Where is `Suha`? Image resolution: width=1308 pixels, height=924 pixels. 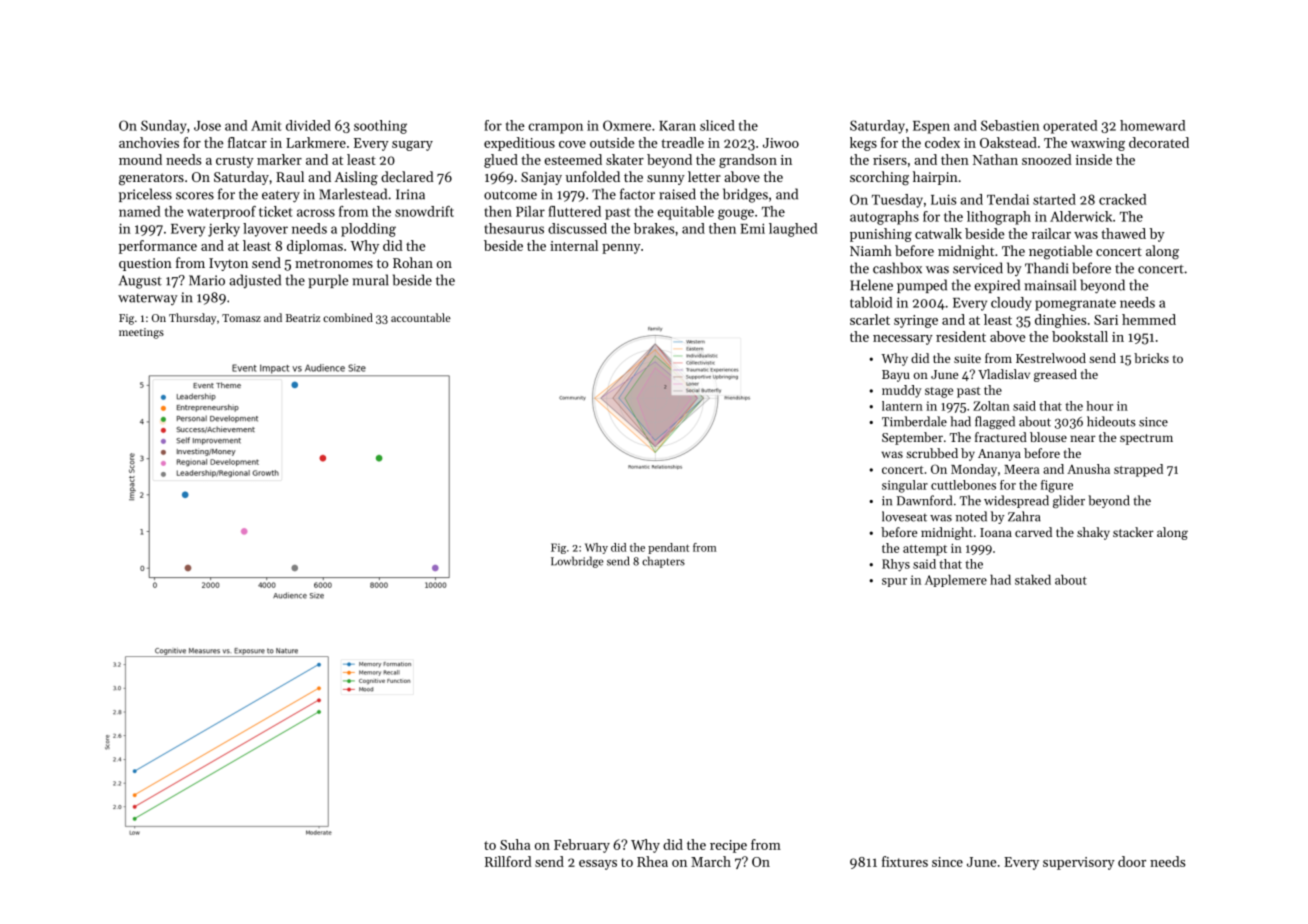
Suha is located at coordinates (515, 844).
